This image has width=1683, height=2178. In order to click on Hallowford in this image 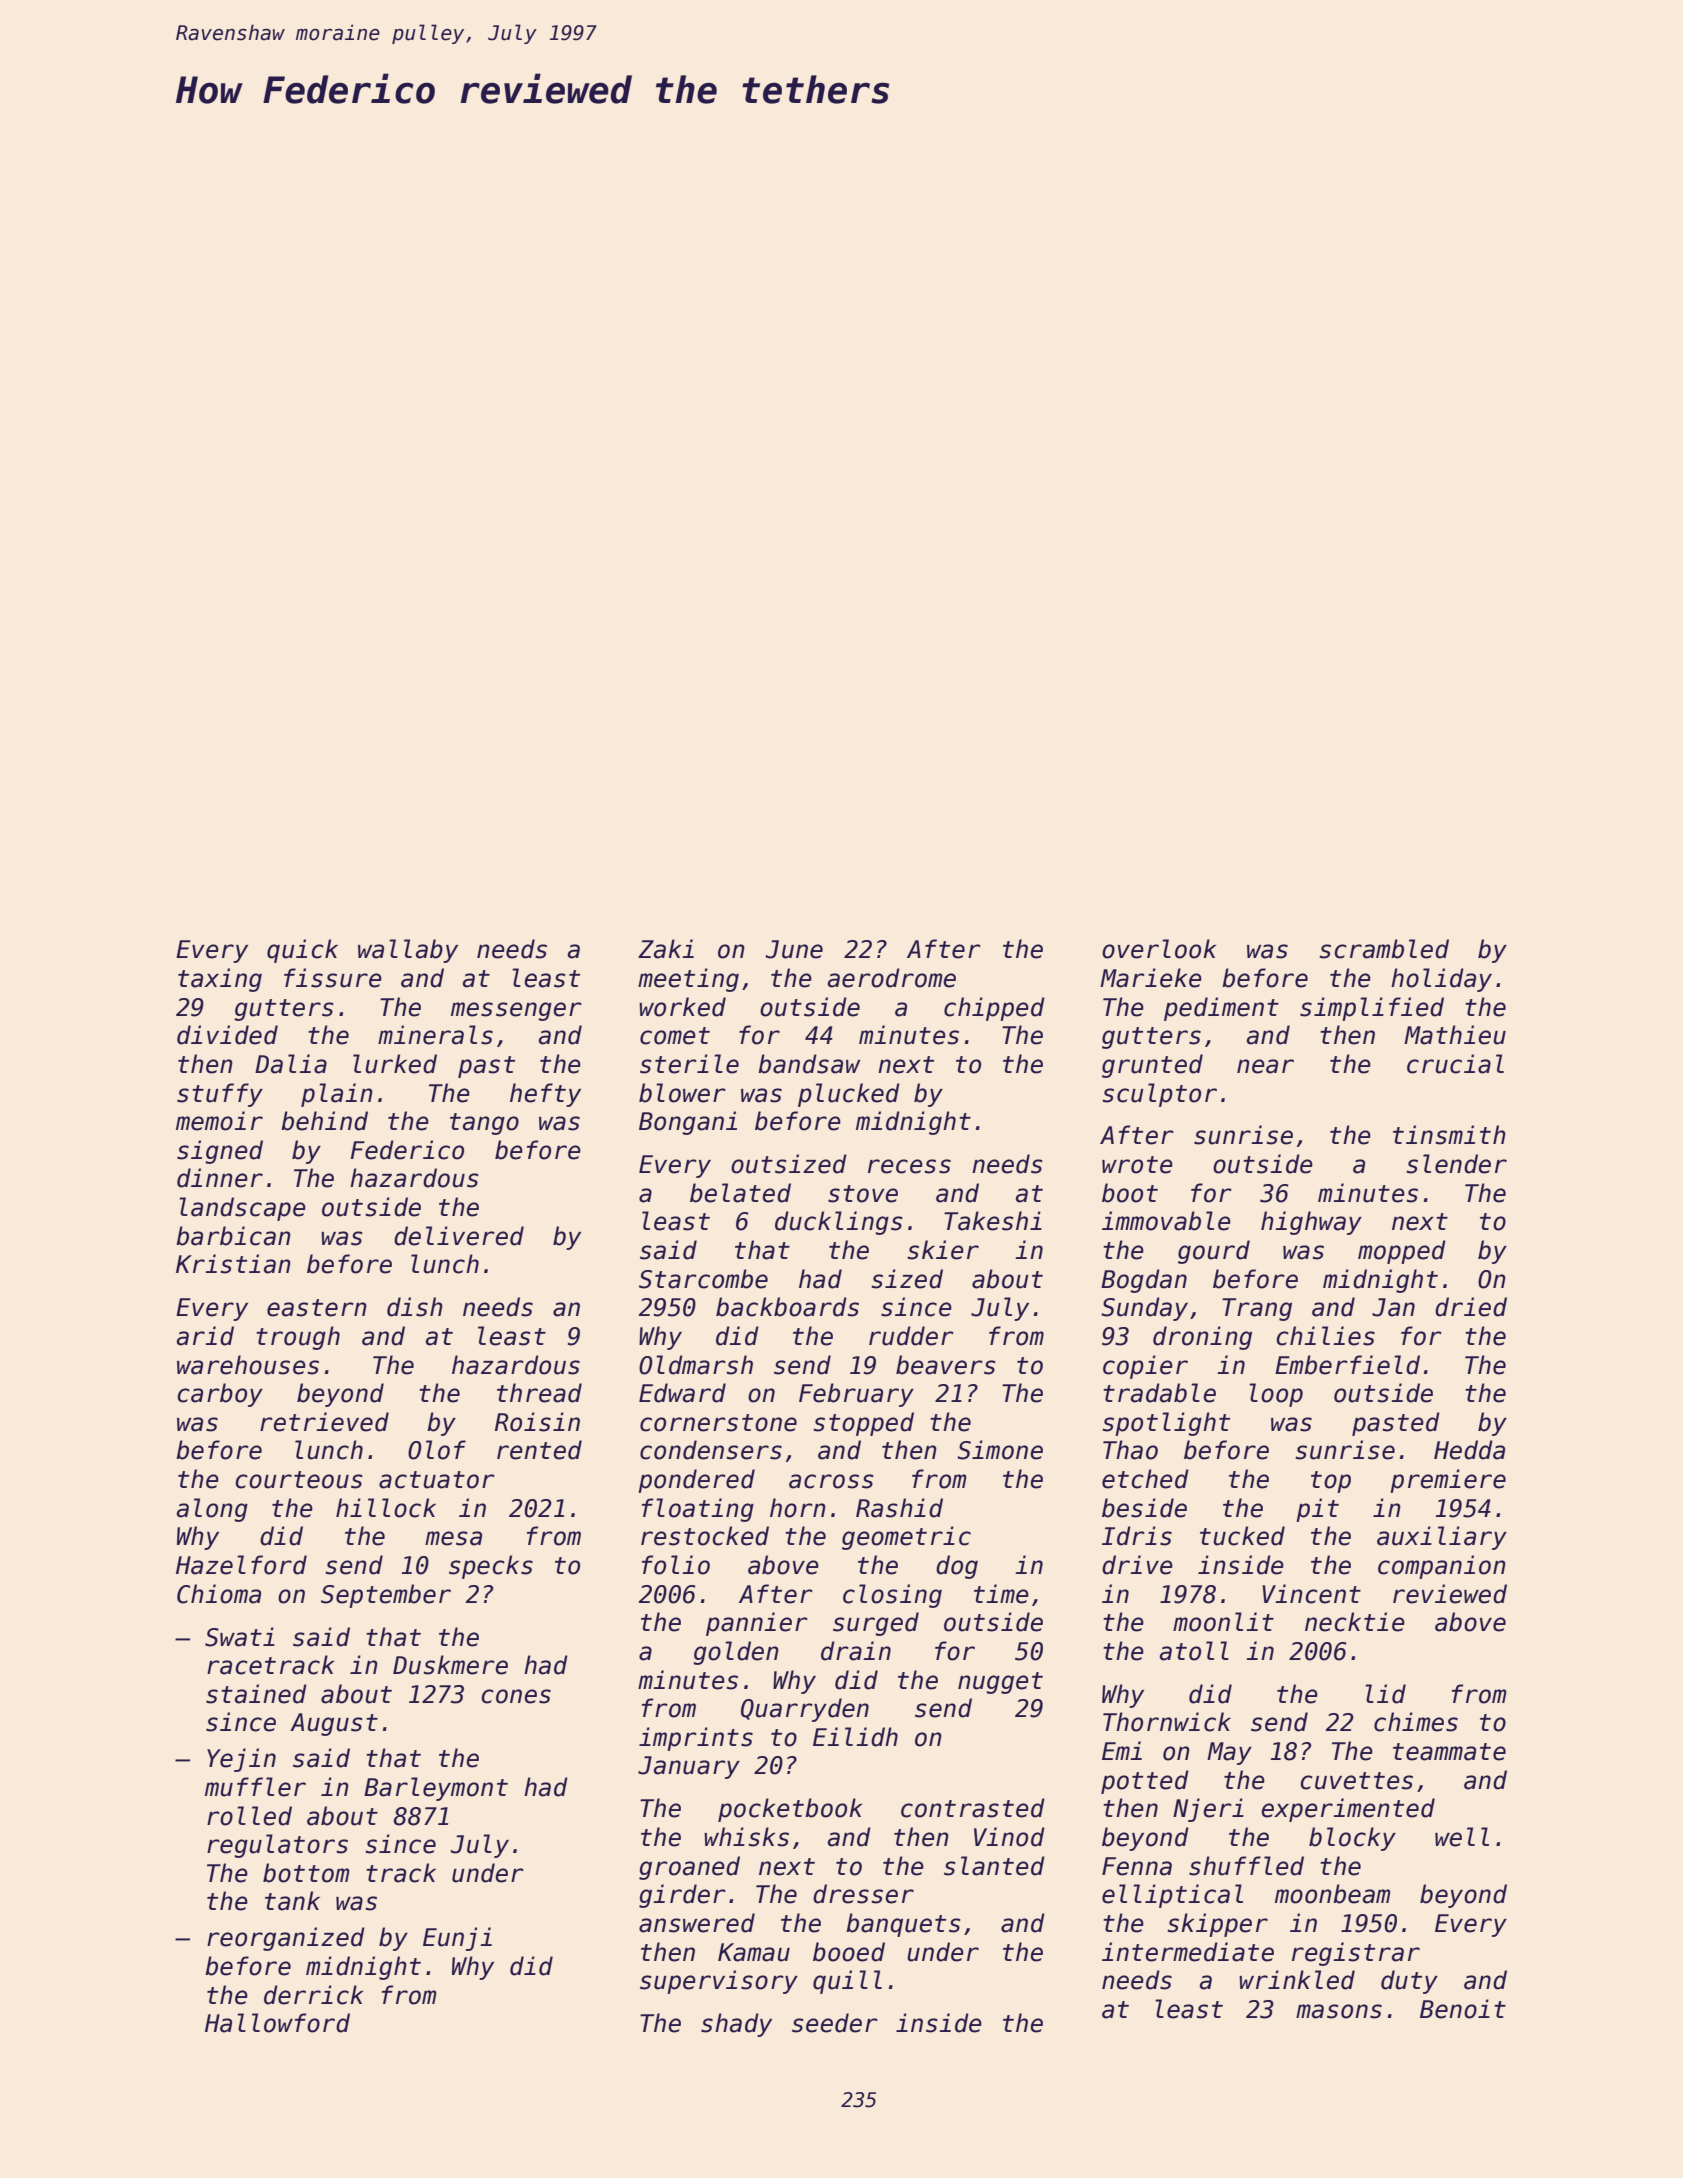, I will do `click(277, 2023)`.
